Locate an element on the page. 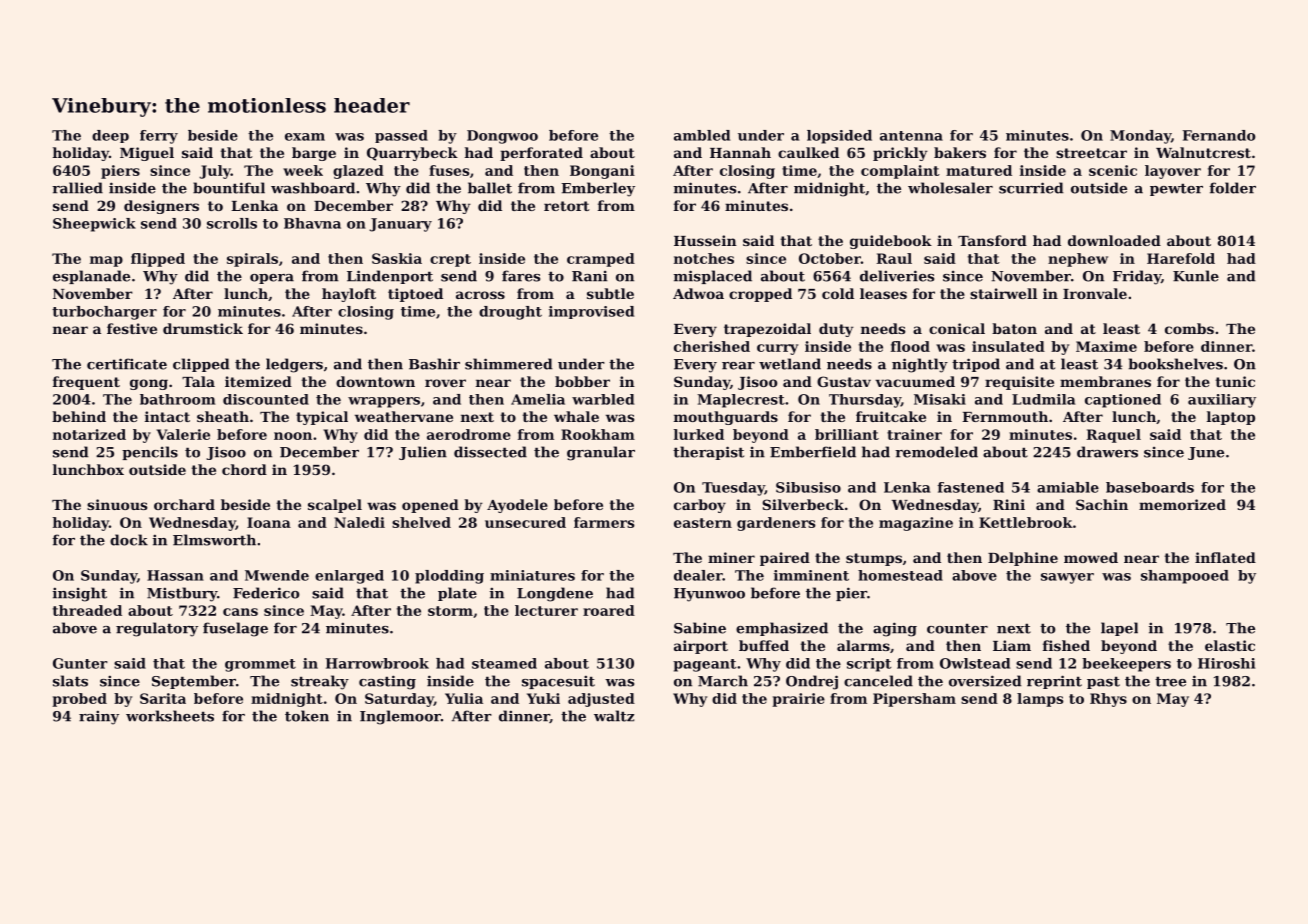 This image has height=924, width=1308. hayloft is located at coordinates (349, 295).
